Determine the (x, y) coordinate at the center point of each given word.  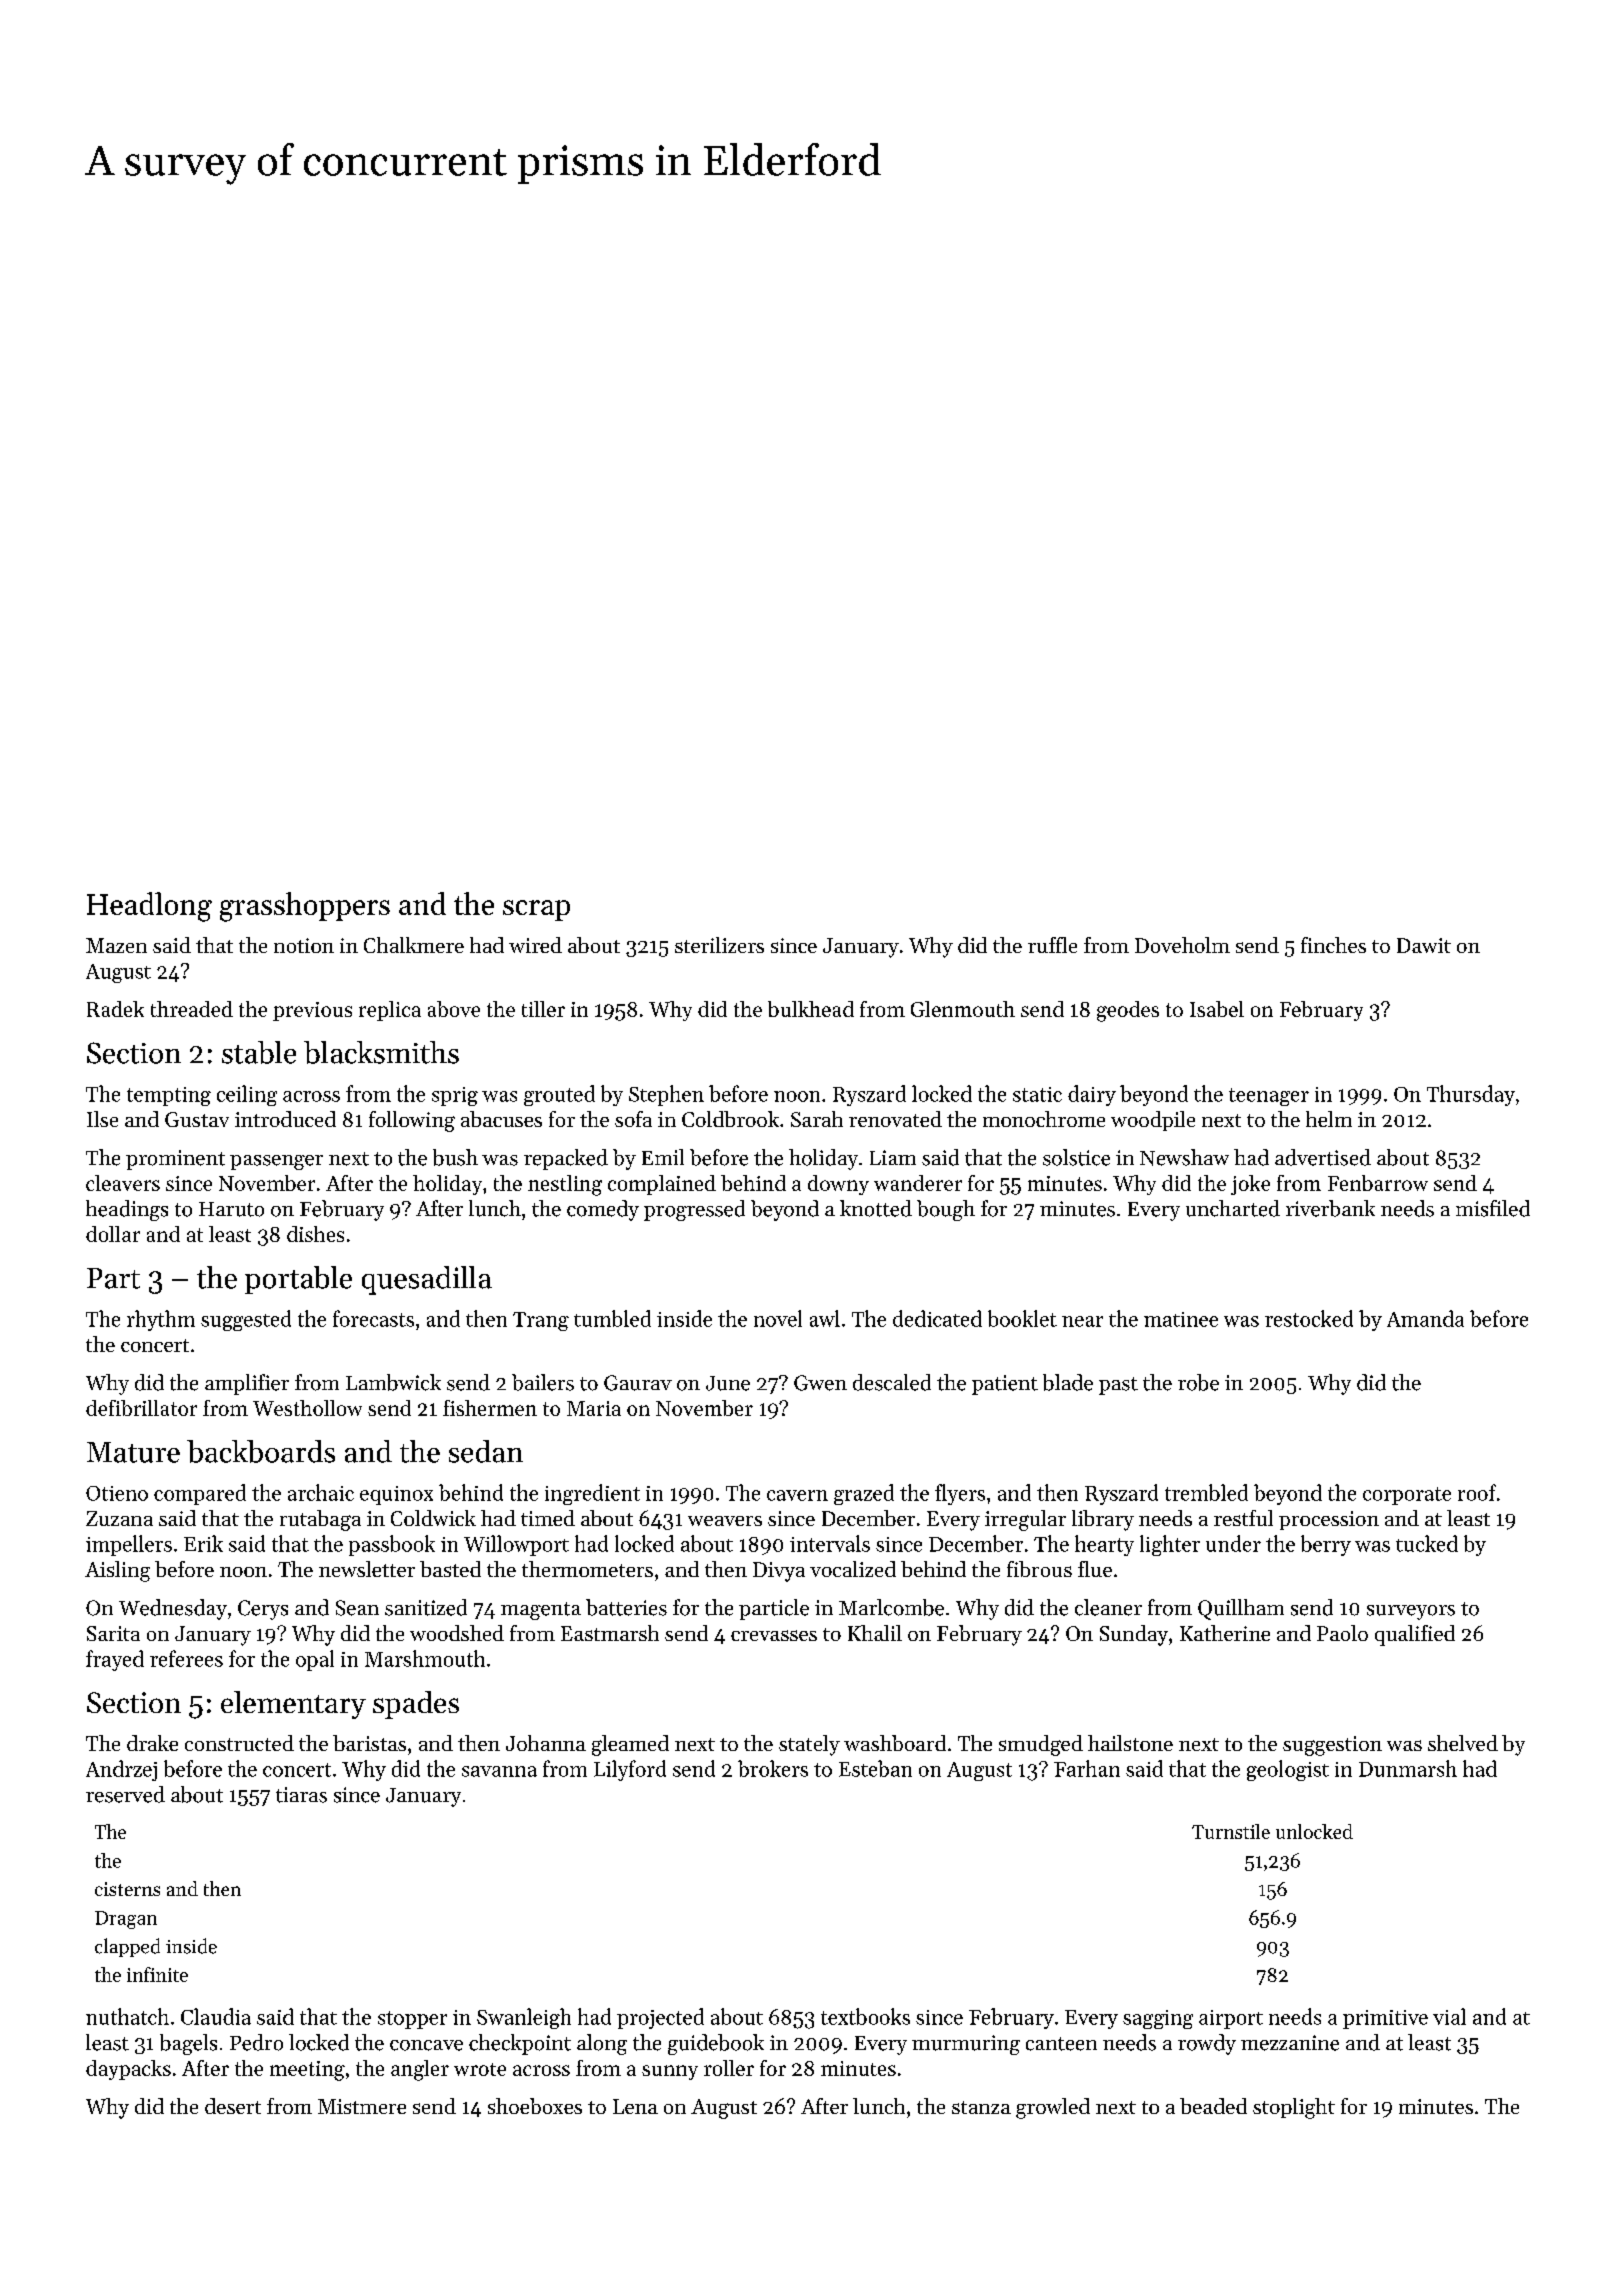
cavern (797, 1495)
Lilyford (630, 1770)
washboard (895, 1743)
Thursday (1471, 1095)
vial (1449, 2016)
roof (1477, 1492)
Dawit (1424, 945)
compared (200, 1494)
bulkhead (811, 1009)
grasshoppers (305, 907)
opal (315, 1660)
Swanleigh (524, 2018)
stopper (412, 2020)
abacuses (501, 1119)
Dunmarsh (1408, 1768)
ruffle (1052, 945)
